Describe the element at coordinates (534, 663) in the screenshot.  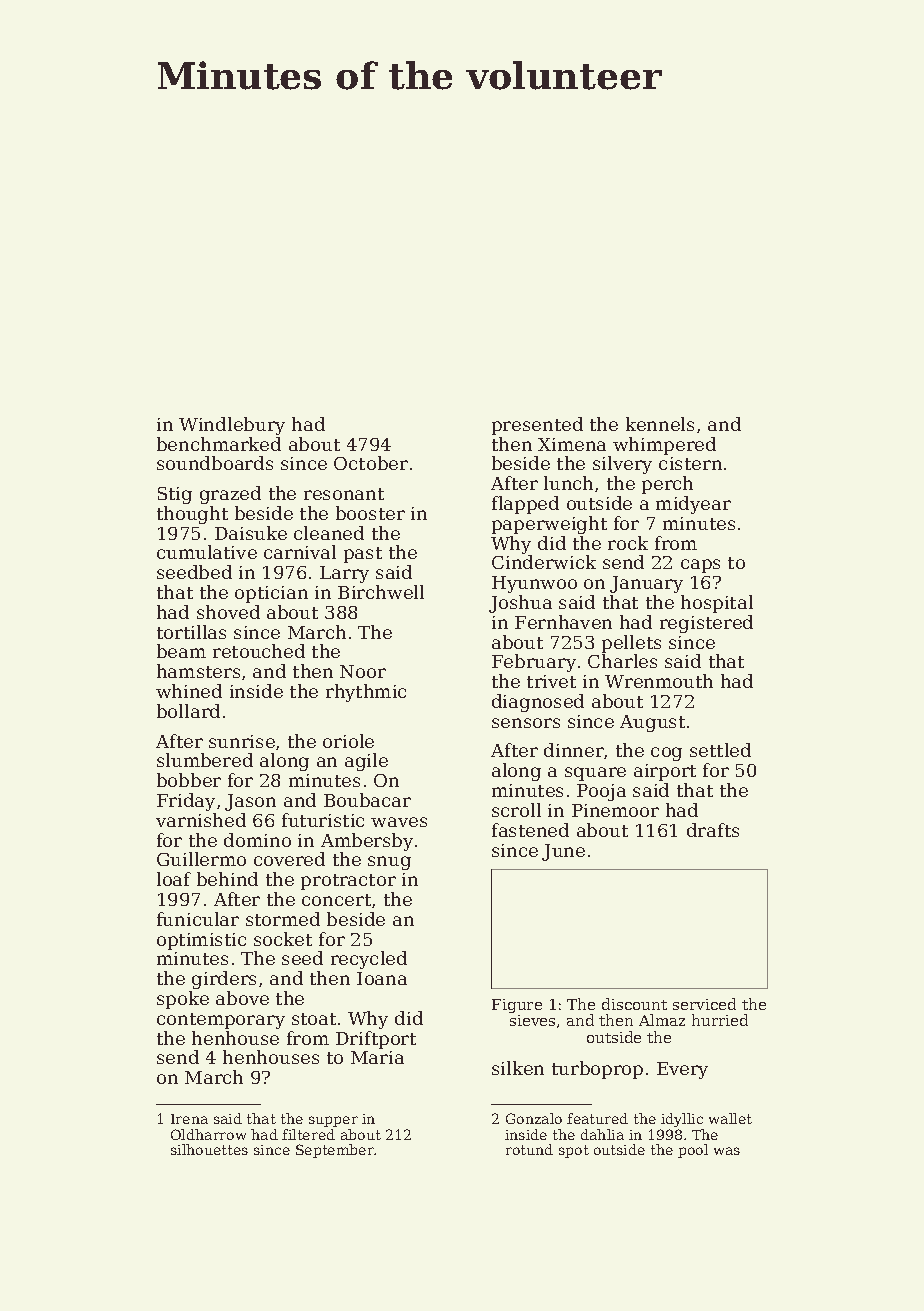
I see `February` at that location.
